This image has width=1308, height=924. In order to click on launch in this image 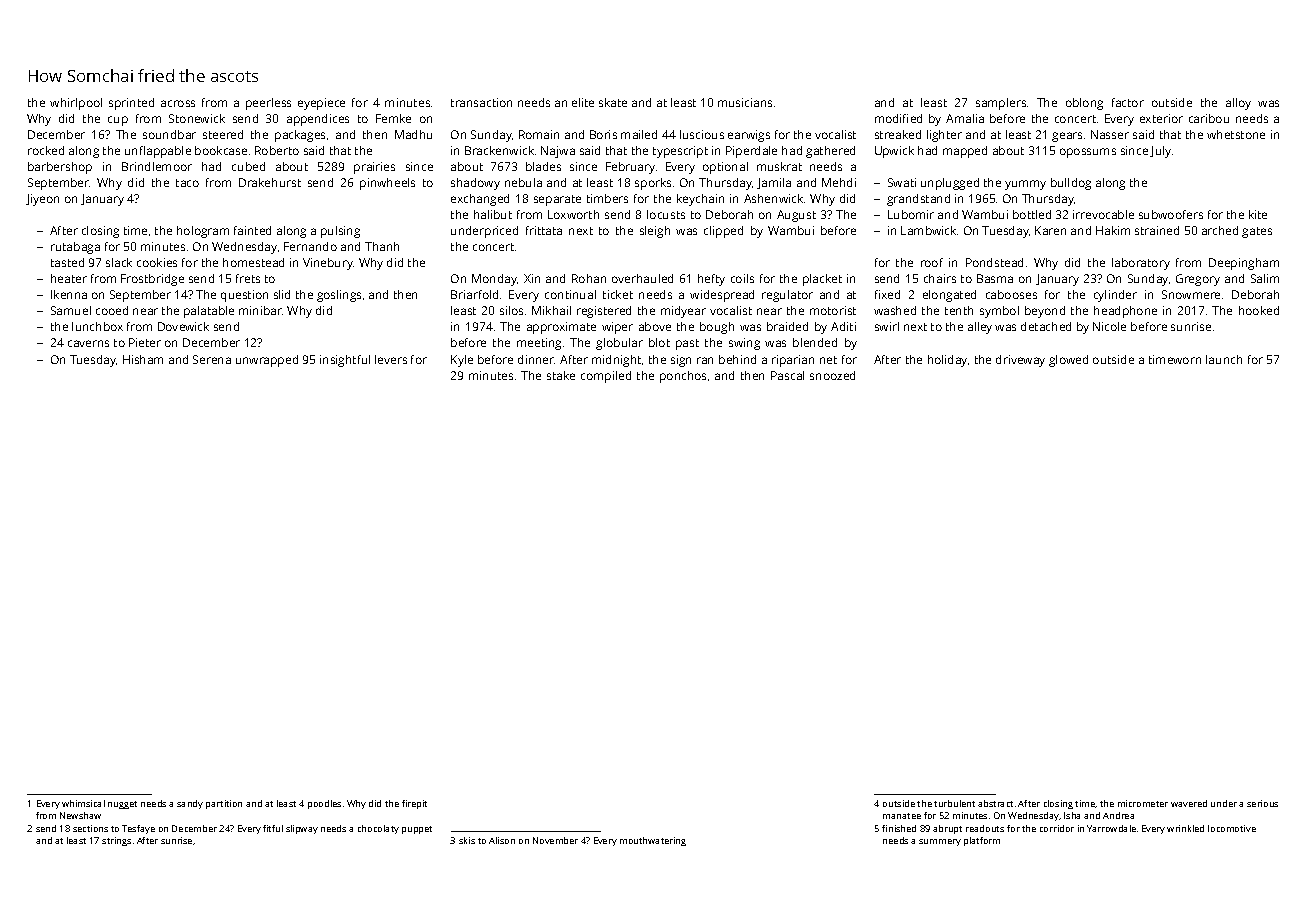, I will do `click(1224, 359)`.
